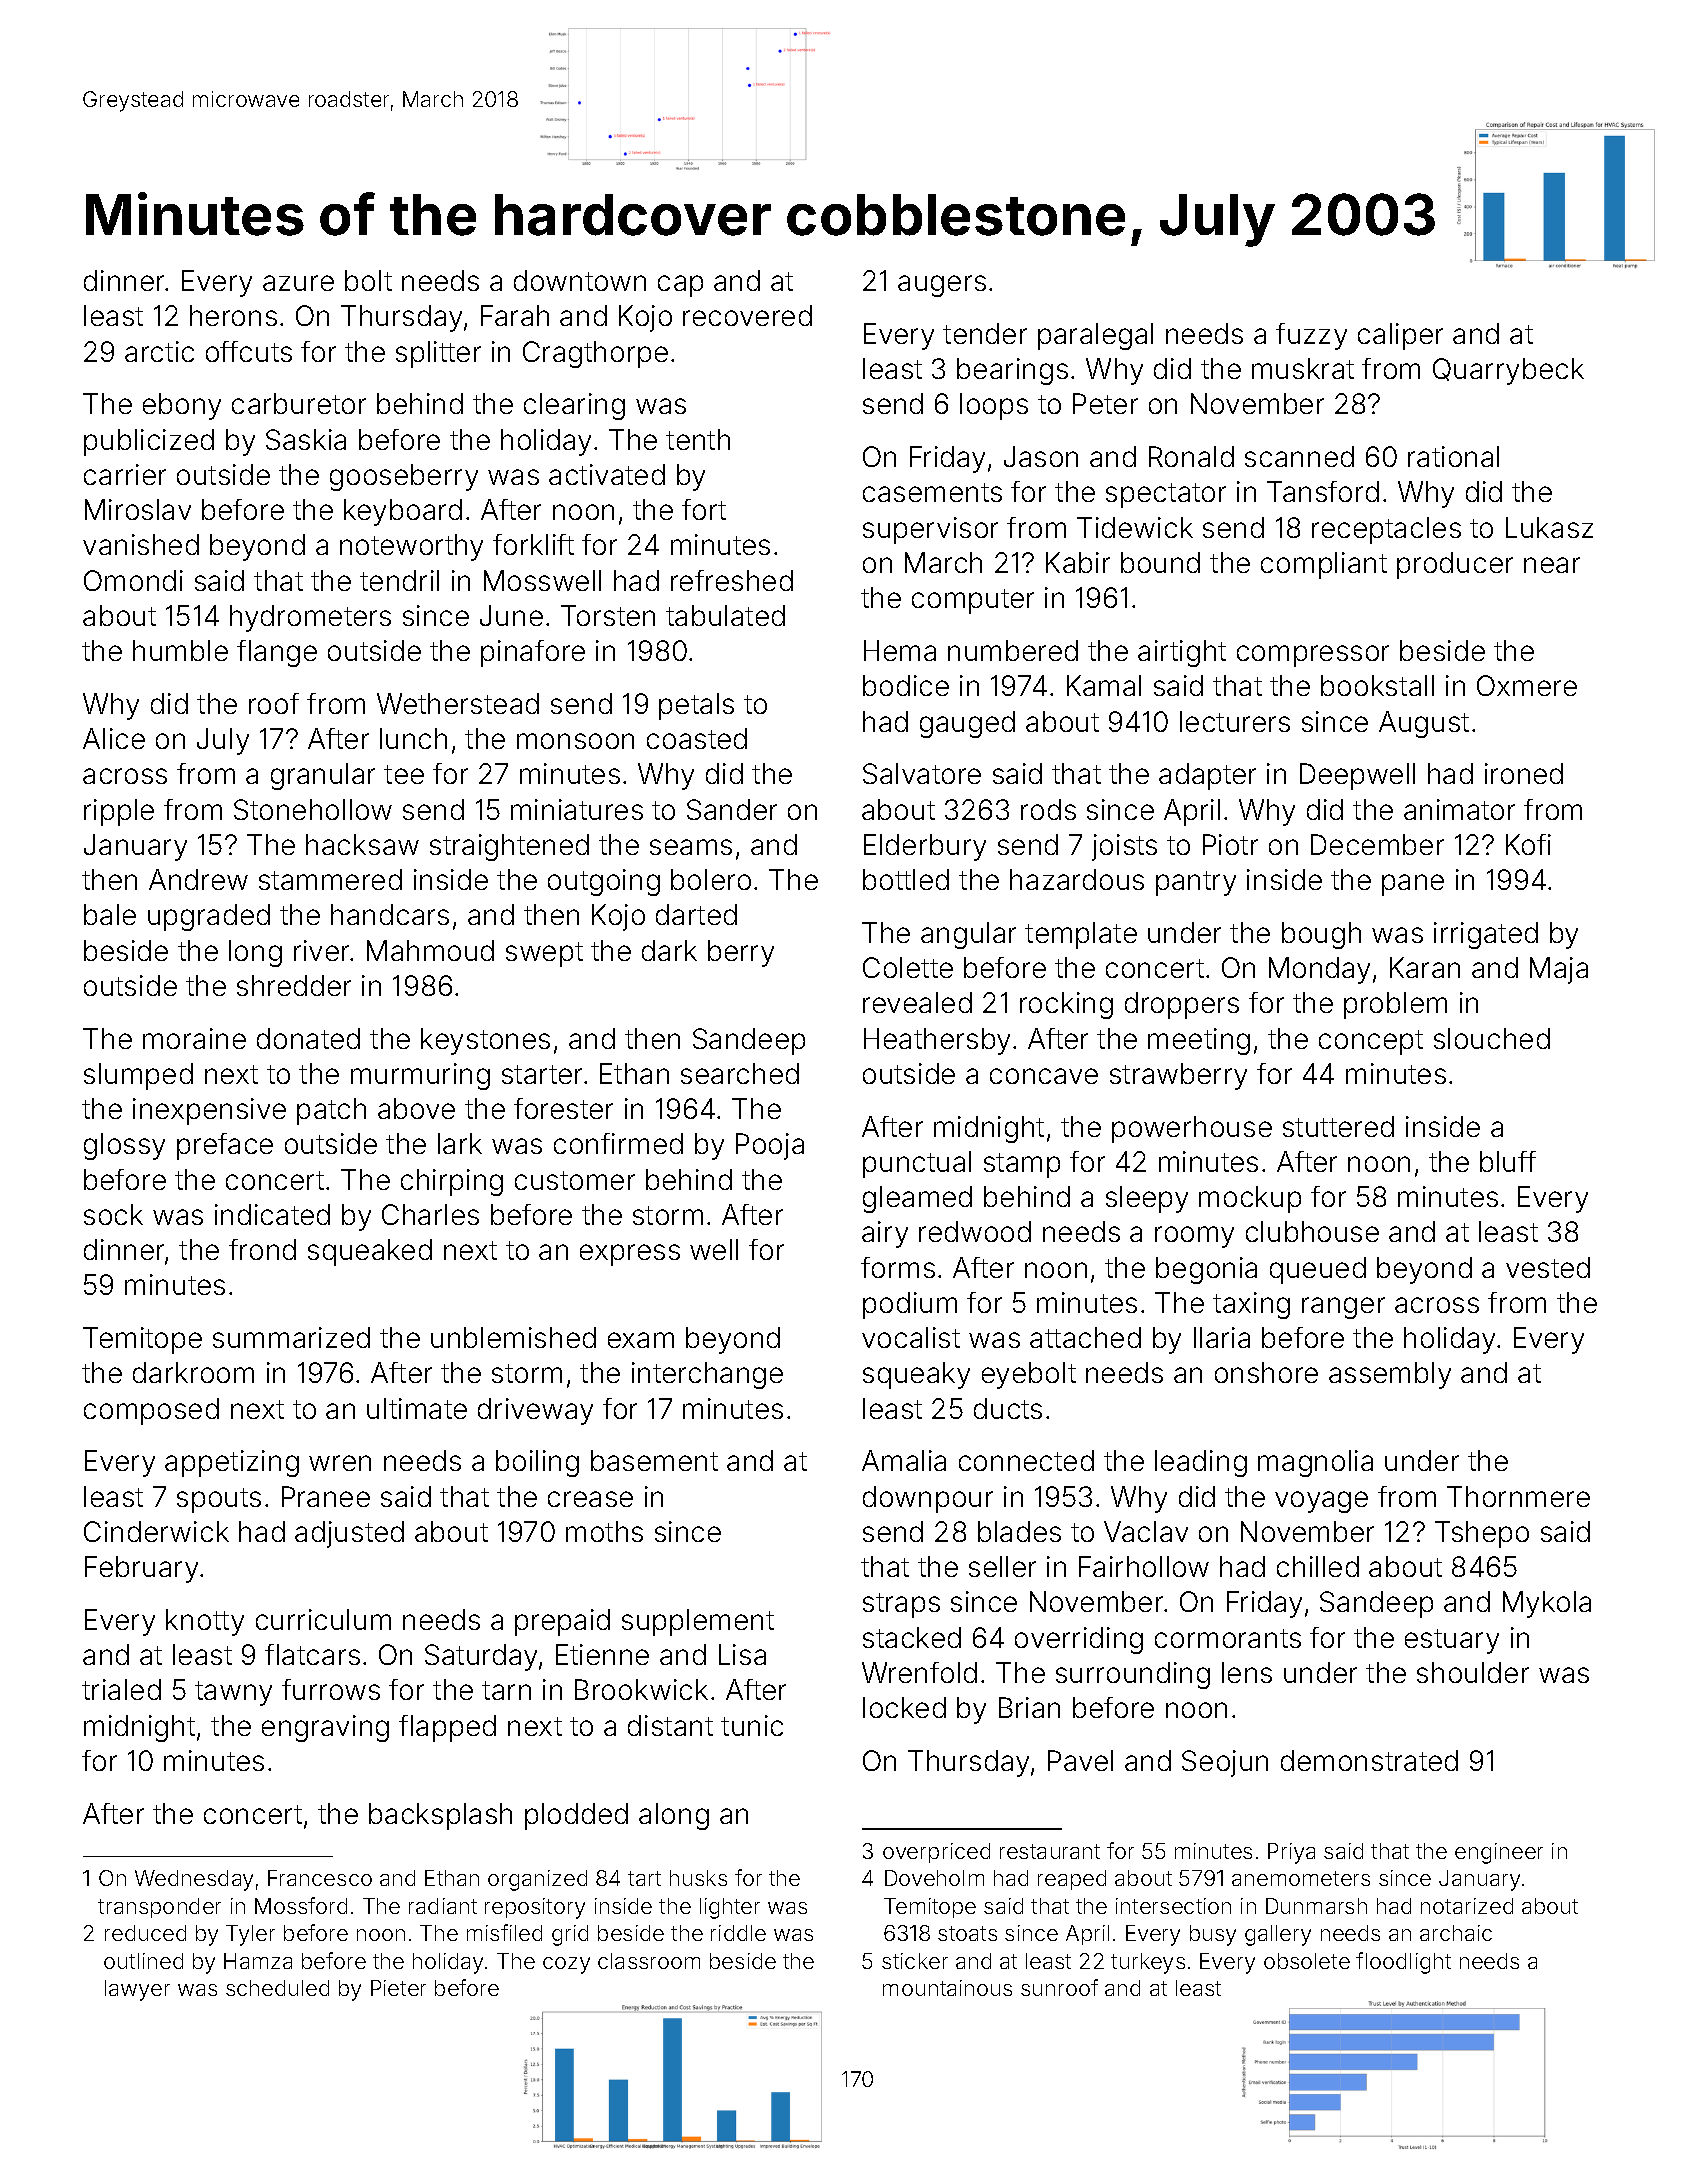  I want to click on Pieter, so click(398, 1988).
